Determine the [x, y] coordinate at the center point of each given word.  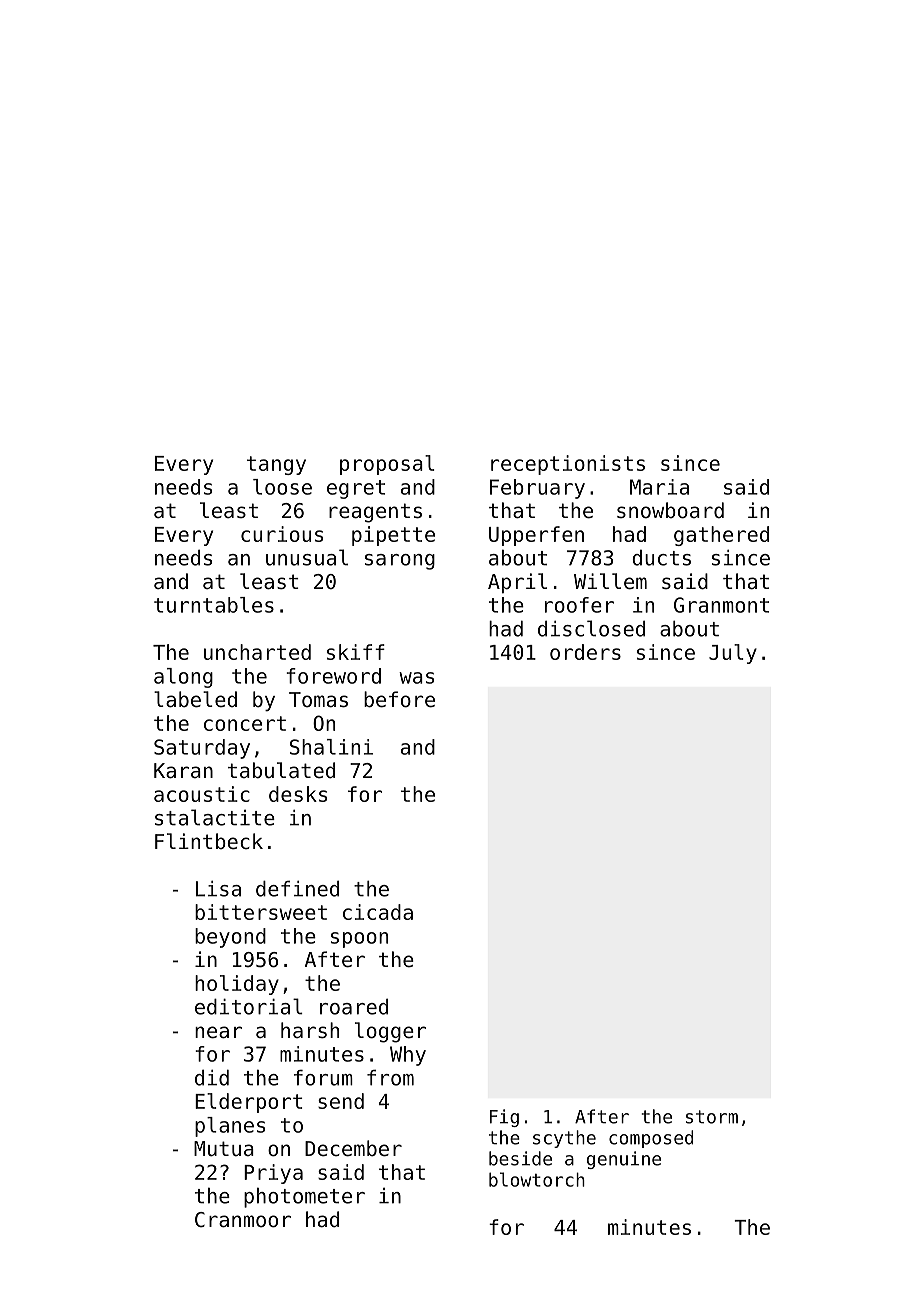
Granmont [721, 605]
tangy [276, 465]
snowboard [670, 510]
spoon [359, 940]
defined [297, 889]
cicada [378, 912]
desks [298, 794]
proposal [387, 465]
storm [712, 1117]
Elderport [249, 1103]
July [733, 654]
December [353, 1148]
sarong [400, 562]
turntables [214, 605]
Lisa [218, 889]
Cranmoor [243, 1220]
